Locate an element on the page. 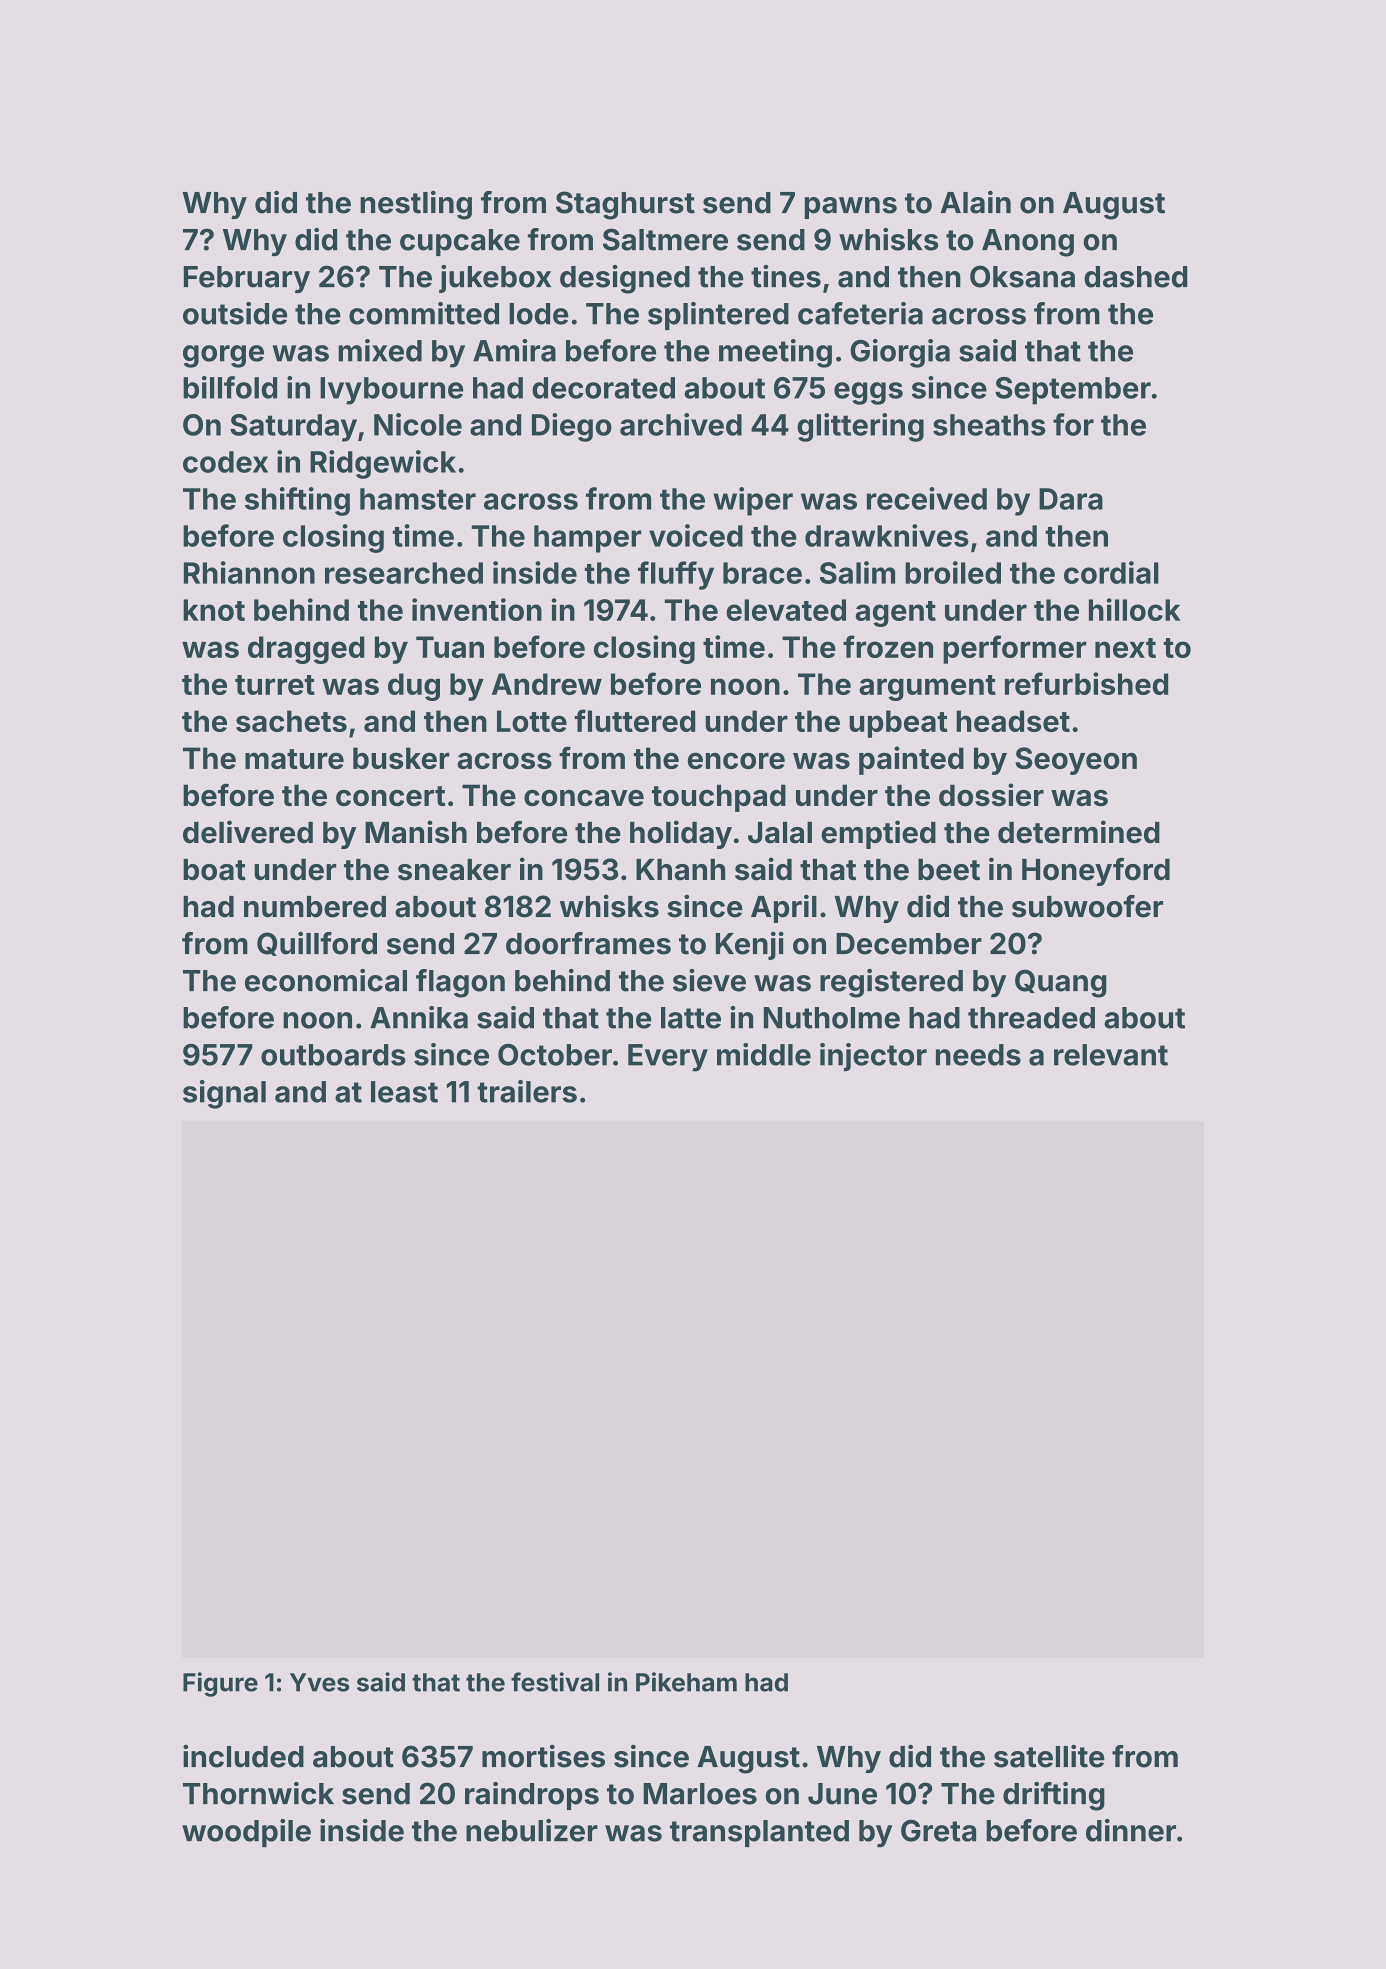 This page has height=1969, width=1386. nestling is located at coordinates (416, 205).
